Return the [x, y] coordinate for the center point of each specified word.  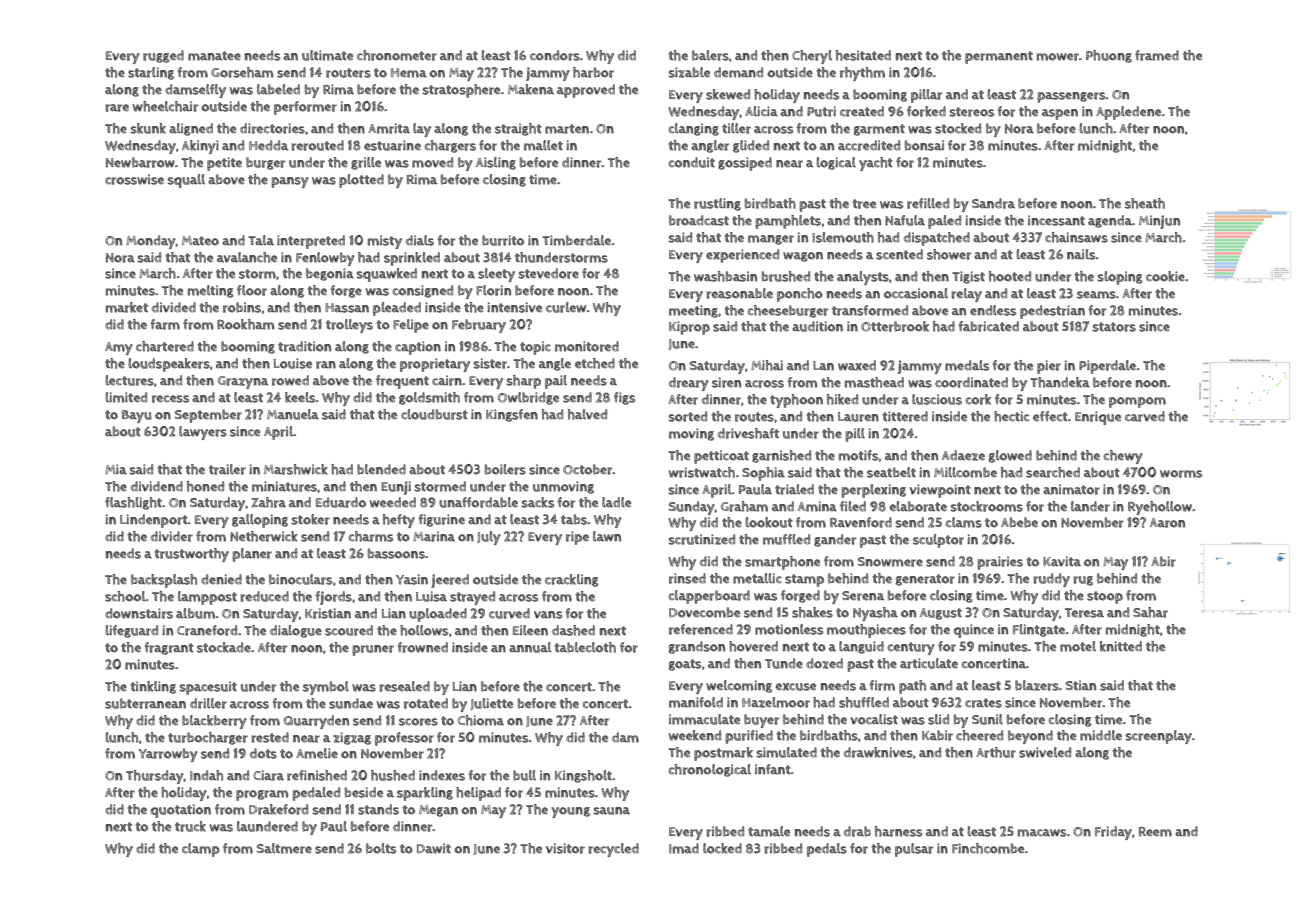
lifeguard [131, 631]
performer [305, 108]
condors [555, 55]
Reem [1155, 832]
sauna [611, 811]
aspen [1060, 114]
